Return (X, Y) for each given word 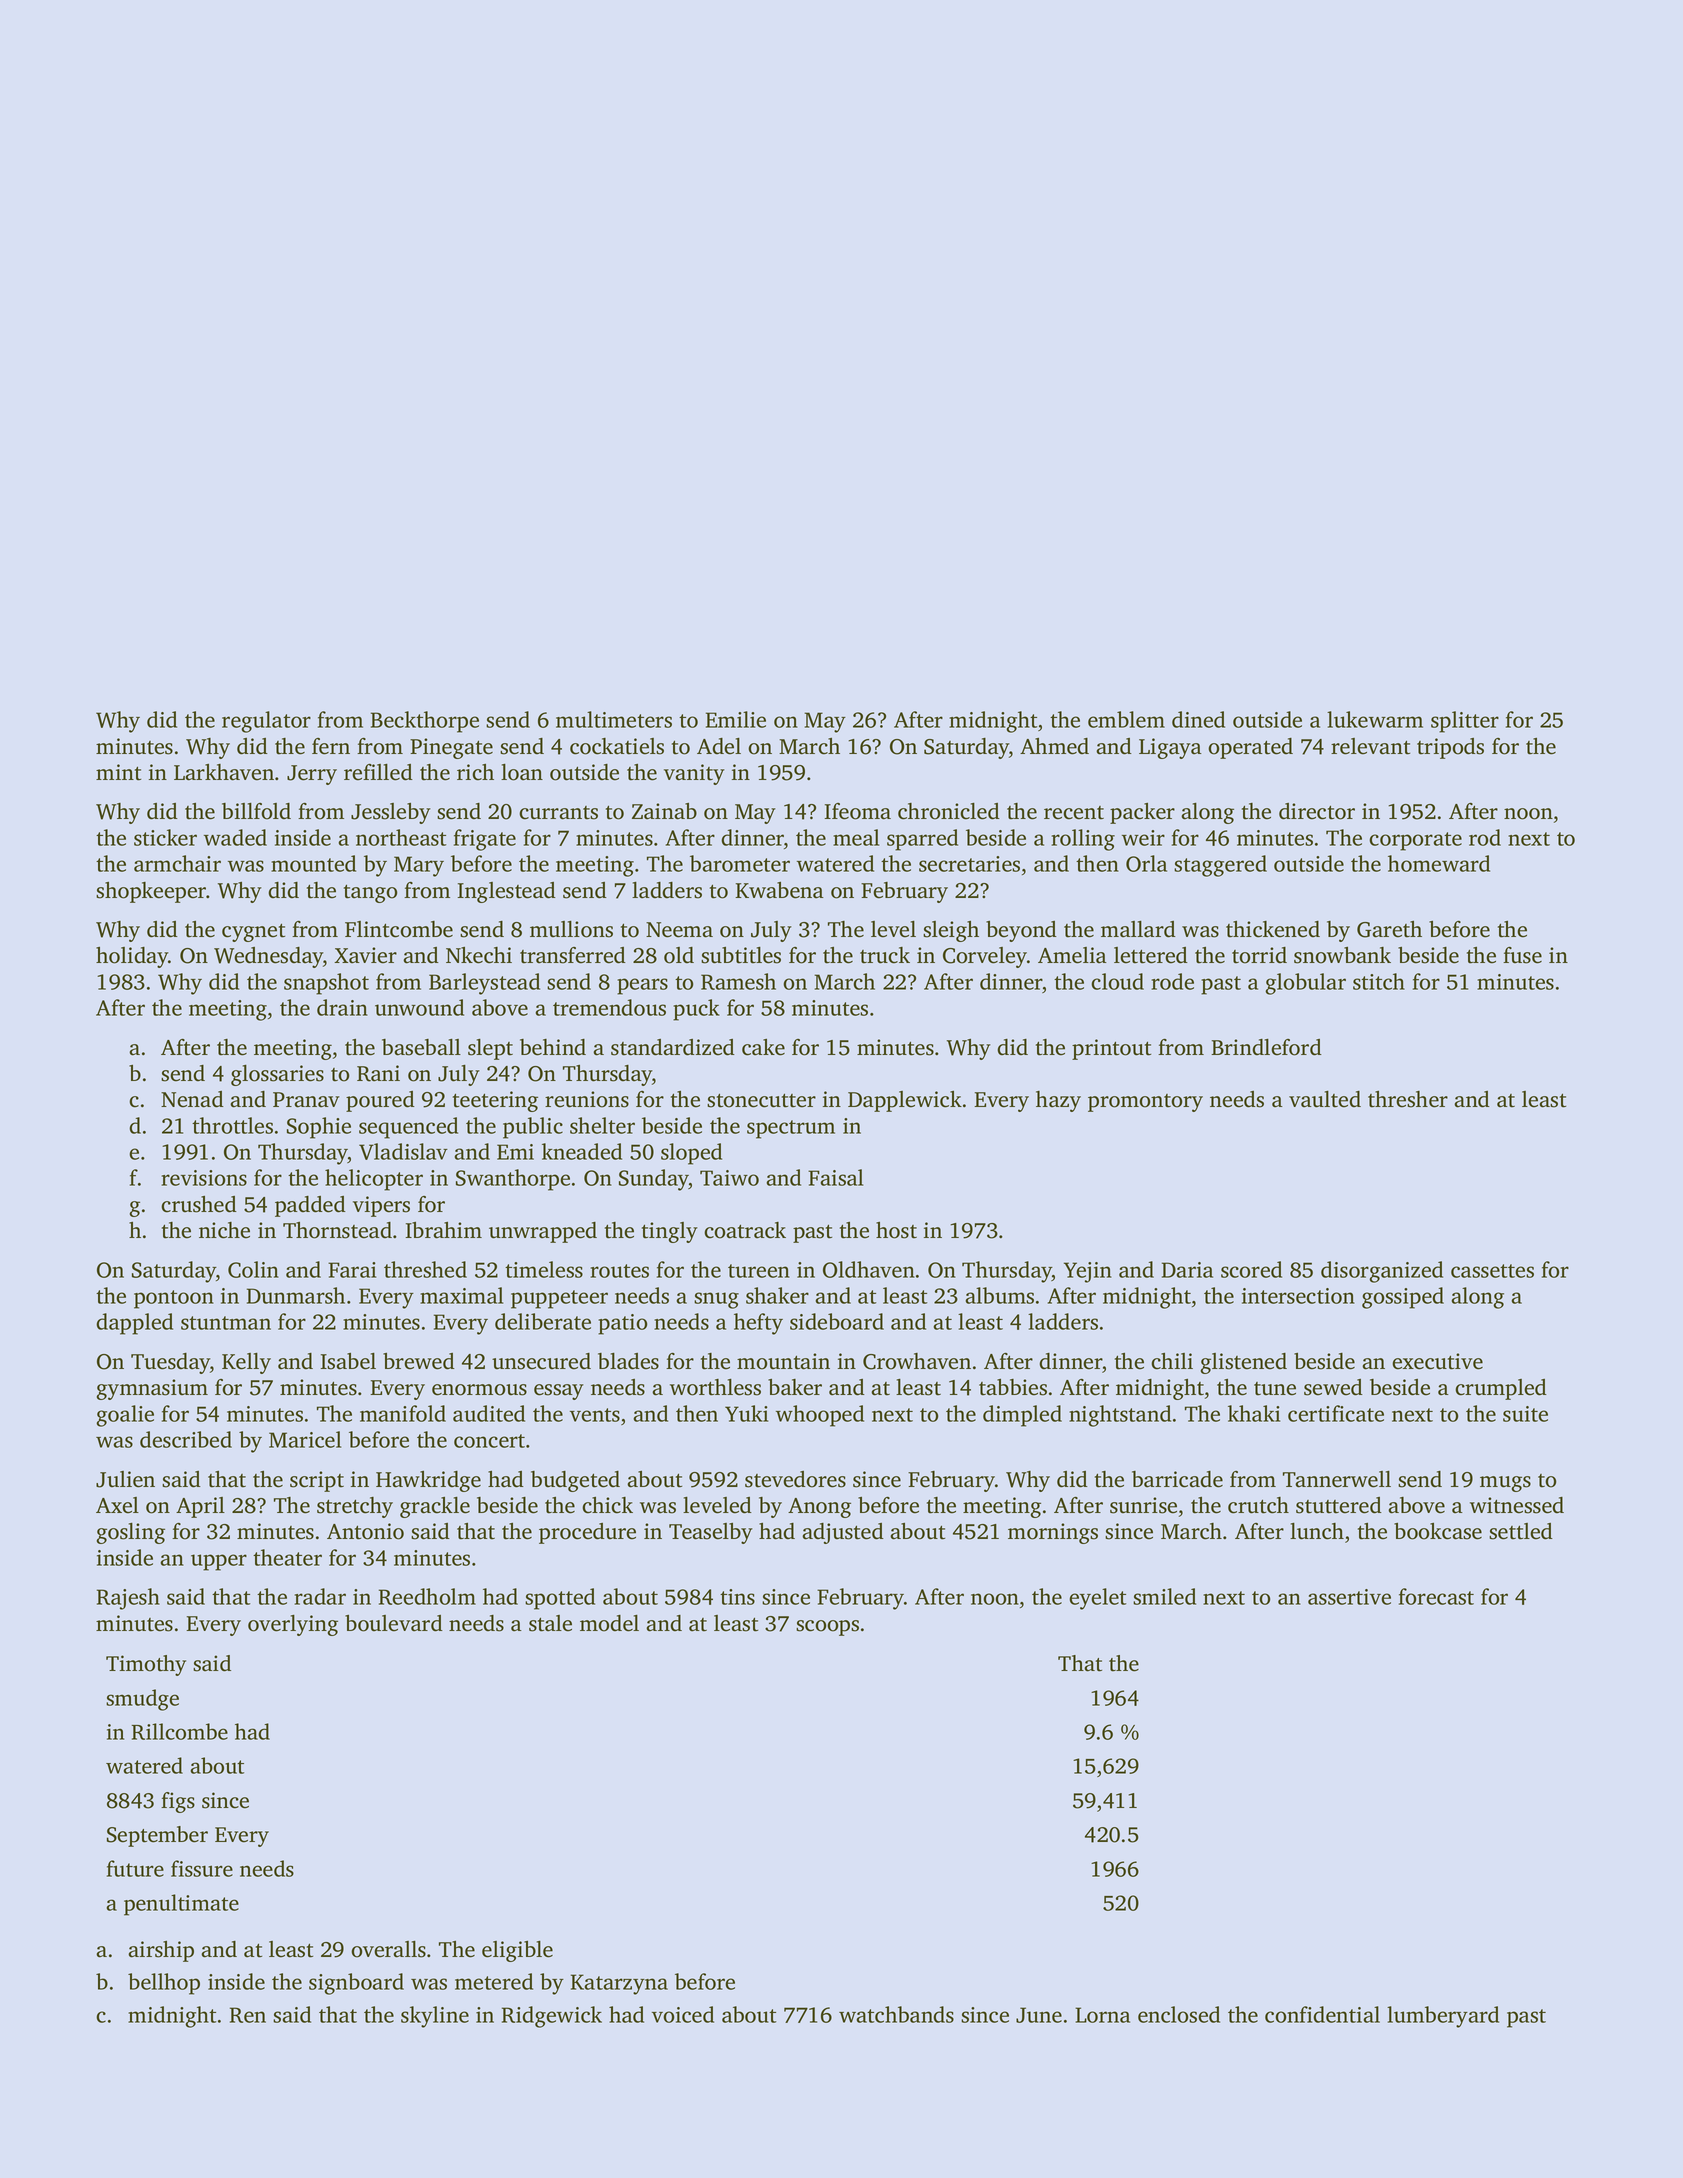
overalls (388, 1949)
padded (310, 1206)
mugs (1505, 1484)
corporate (1415, 841)
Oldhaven (869, 1269)
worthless (715, 1387)
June (1039, 2015)
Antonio (365, 1531)
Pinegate (451, 748)
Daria (1187, 1270)
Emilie (736, 719)
